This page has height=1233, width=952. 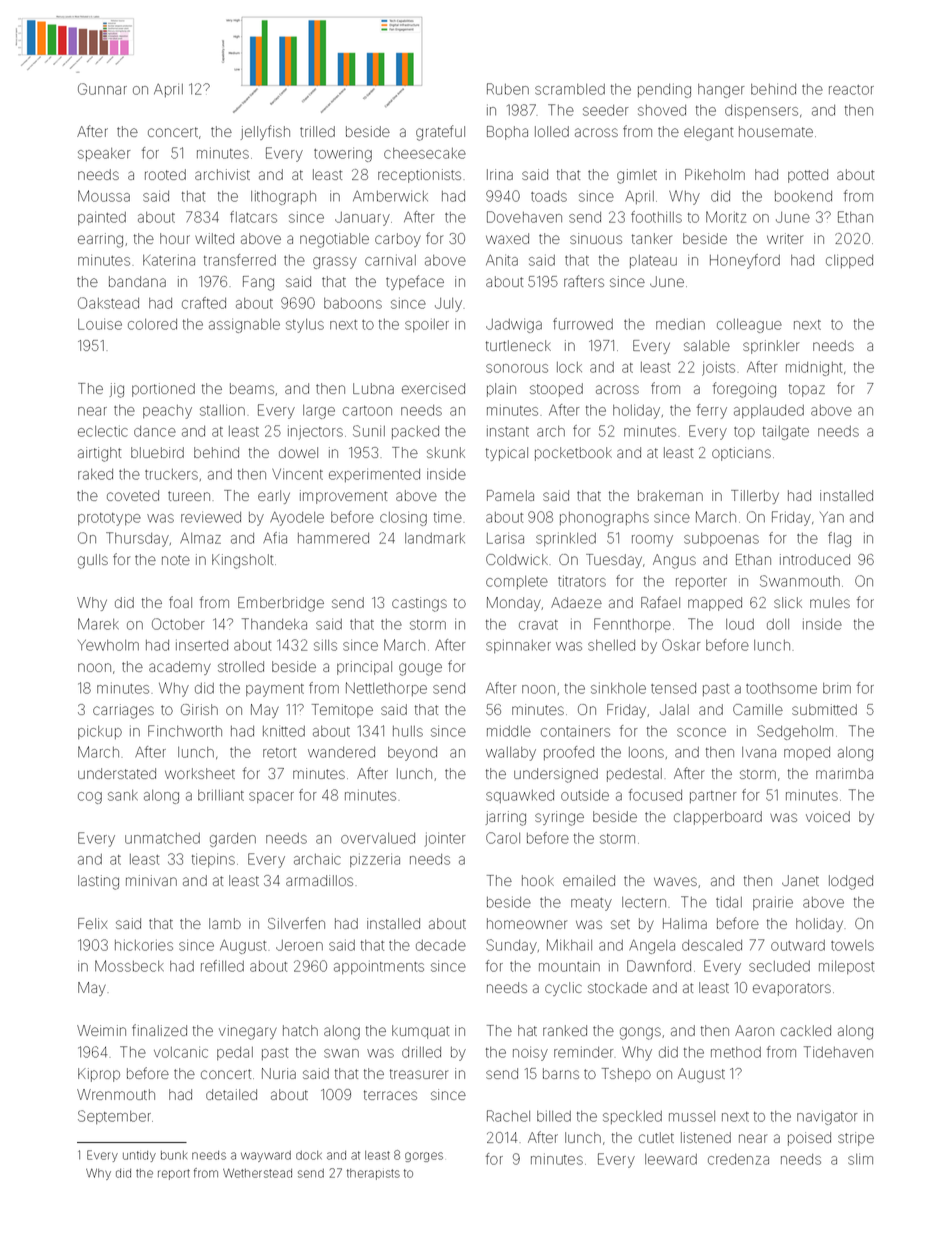 What do you see at coordinates (518, 646) in the page?
I see `spinnaker` at bounding box center [518, 646].
